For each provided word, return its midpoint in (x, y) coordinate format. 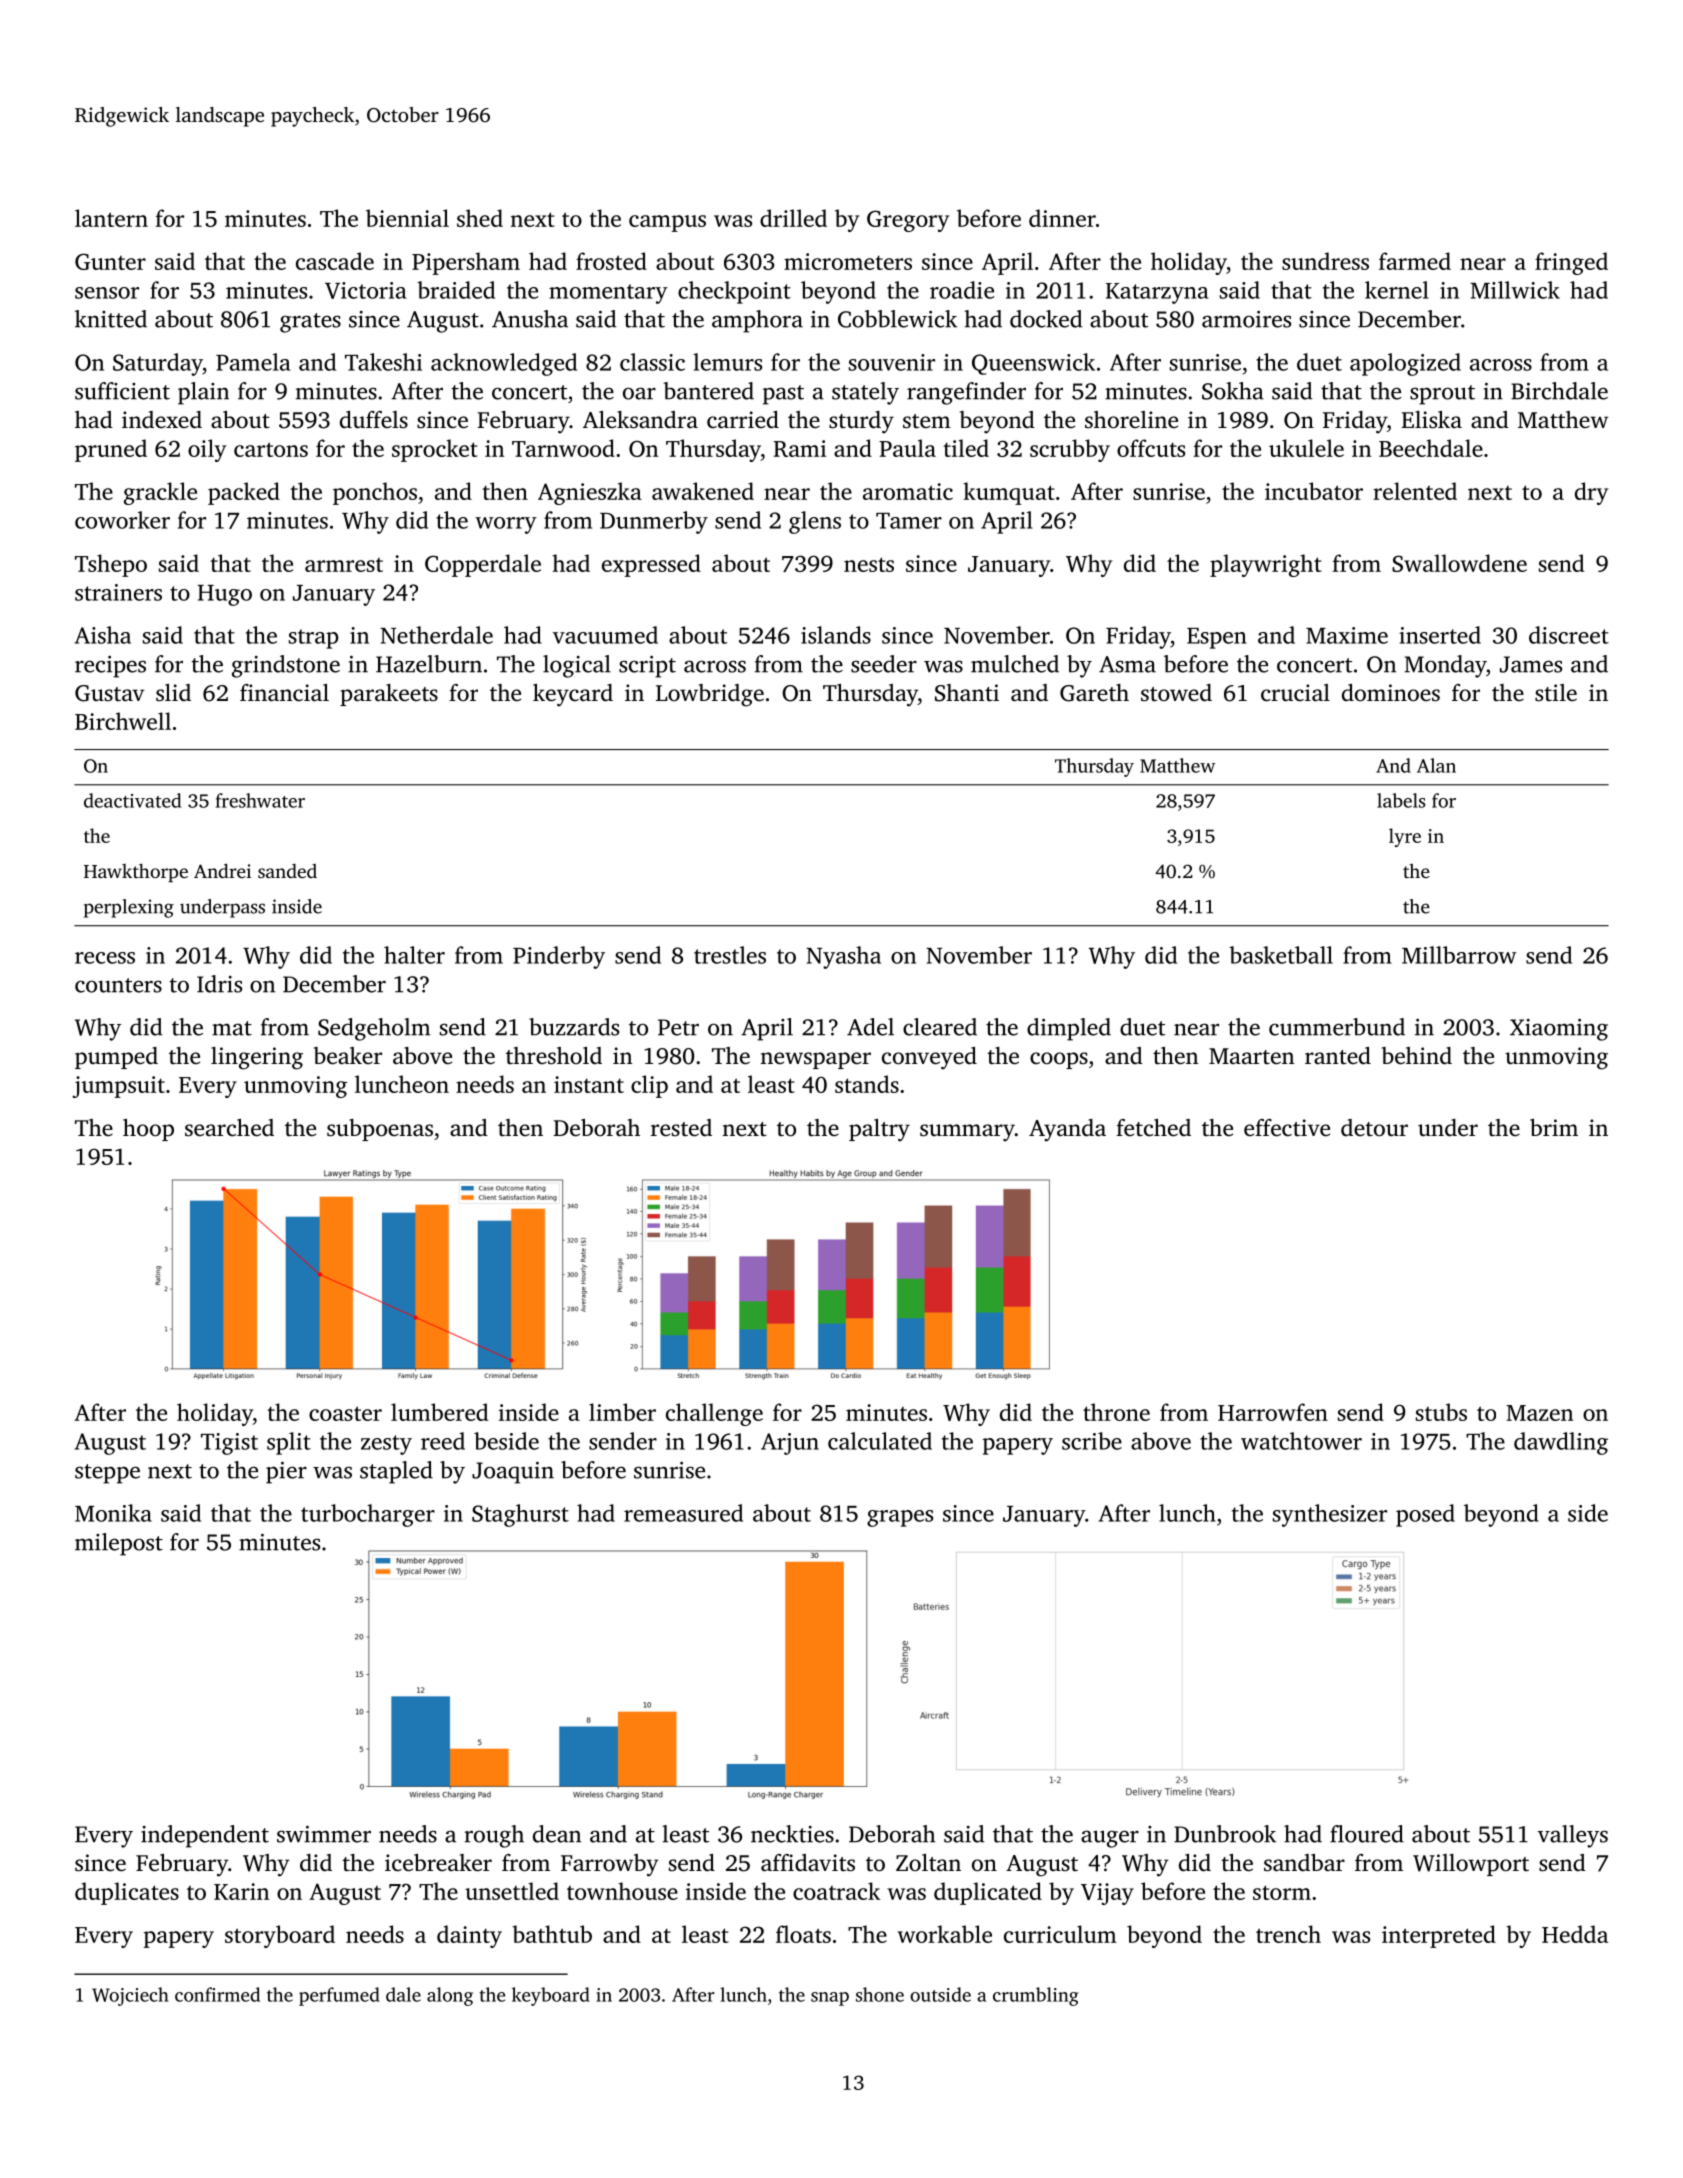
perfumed (339, 1996)
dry (1591, 493)
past (783, 395)
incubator (1314, 491)
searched (229, 1128)
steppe (107, 1474)
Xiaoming (1559, 1030)
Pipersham (466, 263)
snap (830, 1999)
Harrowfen (1273, 1412)
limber (622, 1412)
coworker (122, 520)
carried (743, 420)
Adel (870, 1027)
